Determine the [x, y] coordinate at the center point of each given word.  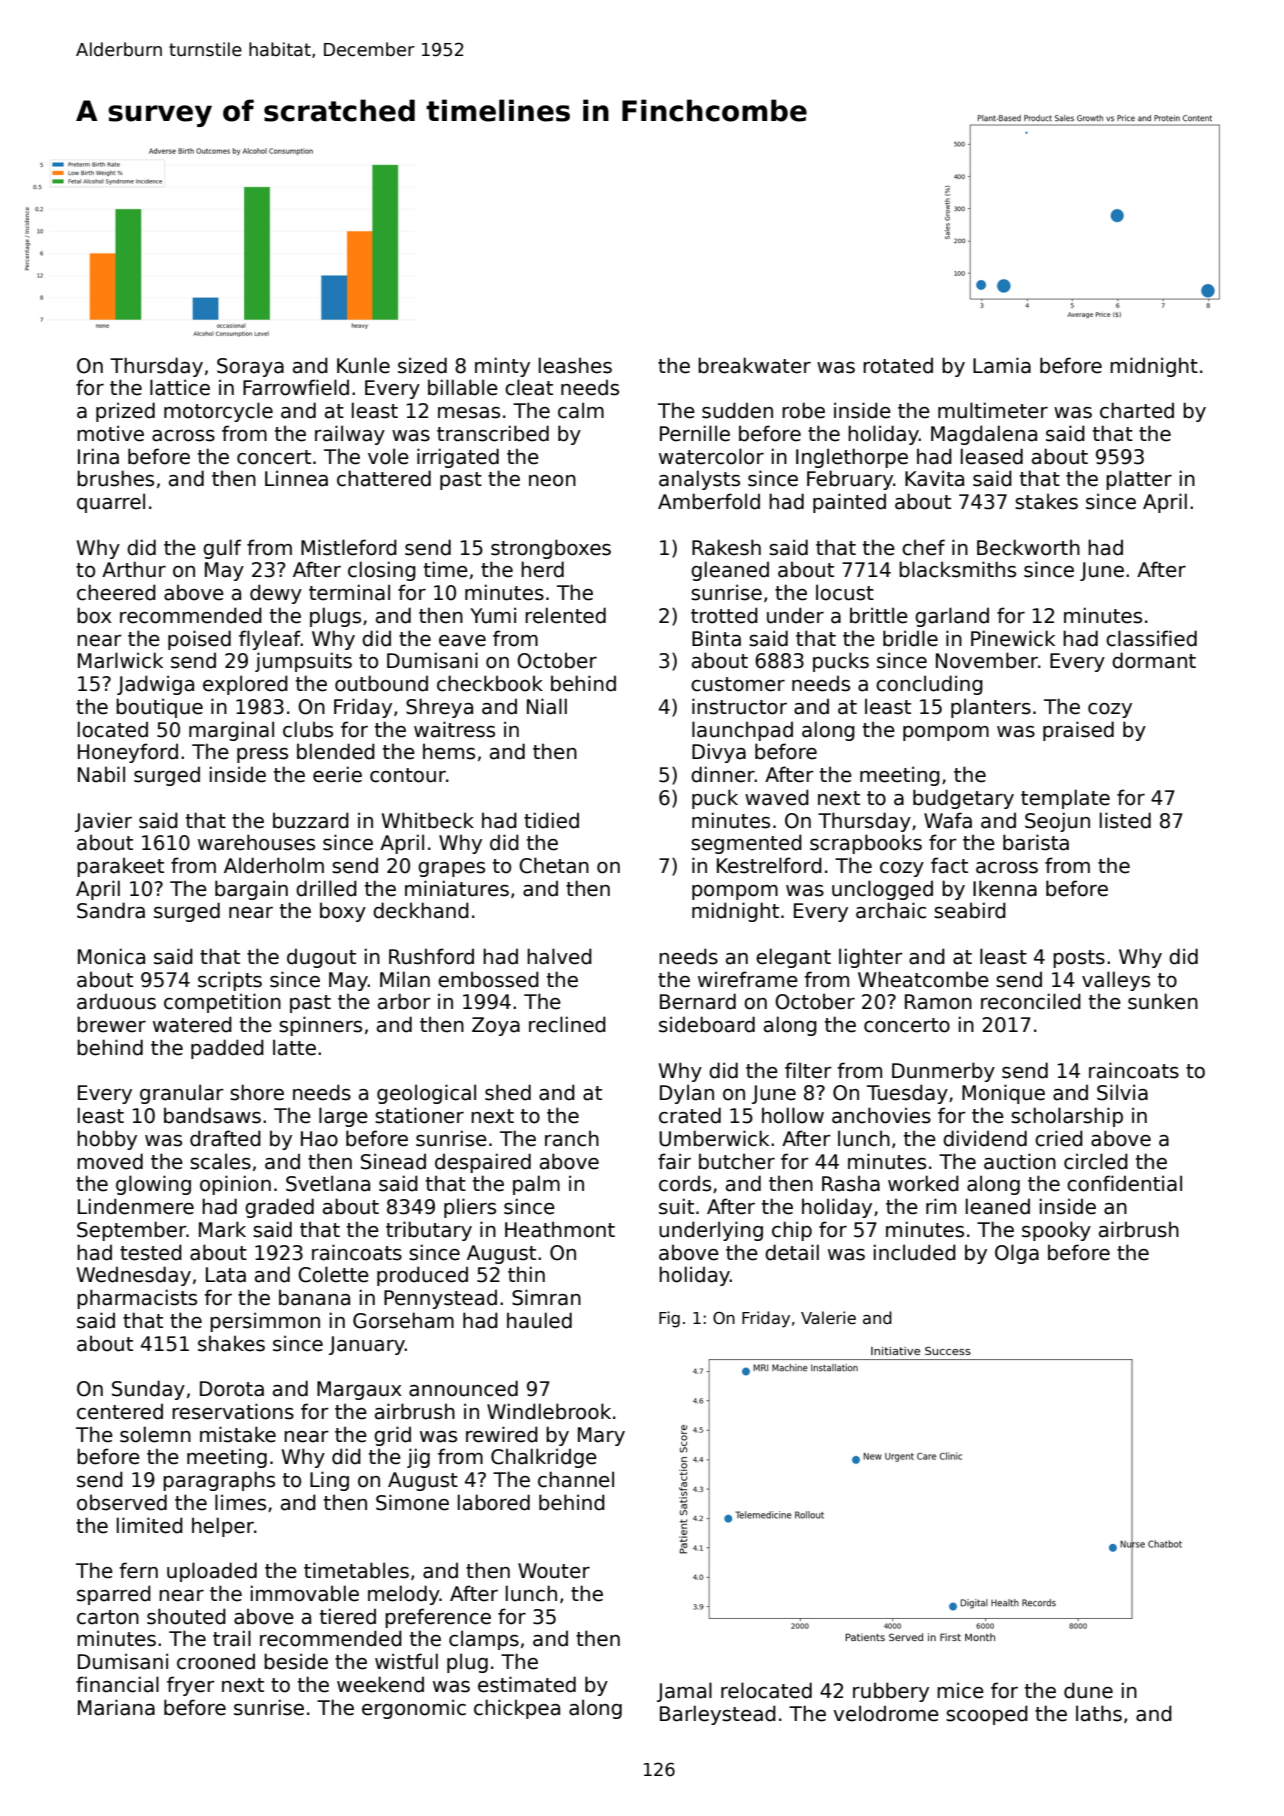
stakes [1046, 501]
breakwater [754, 365]
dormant [1154, 660]
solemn [155, 1434]
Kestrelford [769, 865]
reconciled [1031, 1001]
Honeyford [128, 753]
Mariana [116, 1707]
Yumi [493, 615]
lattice [180, 387]
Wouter [554, 1571]
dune [1088, 1690]
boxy [343, 912]
